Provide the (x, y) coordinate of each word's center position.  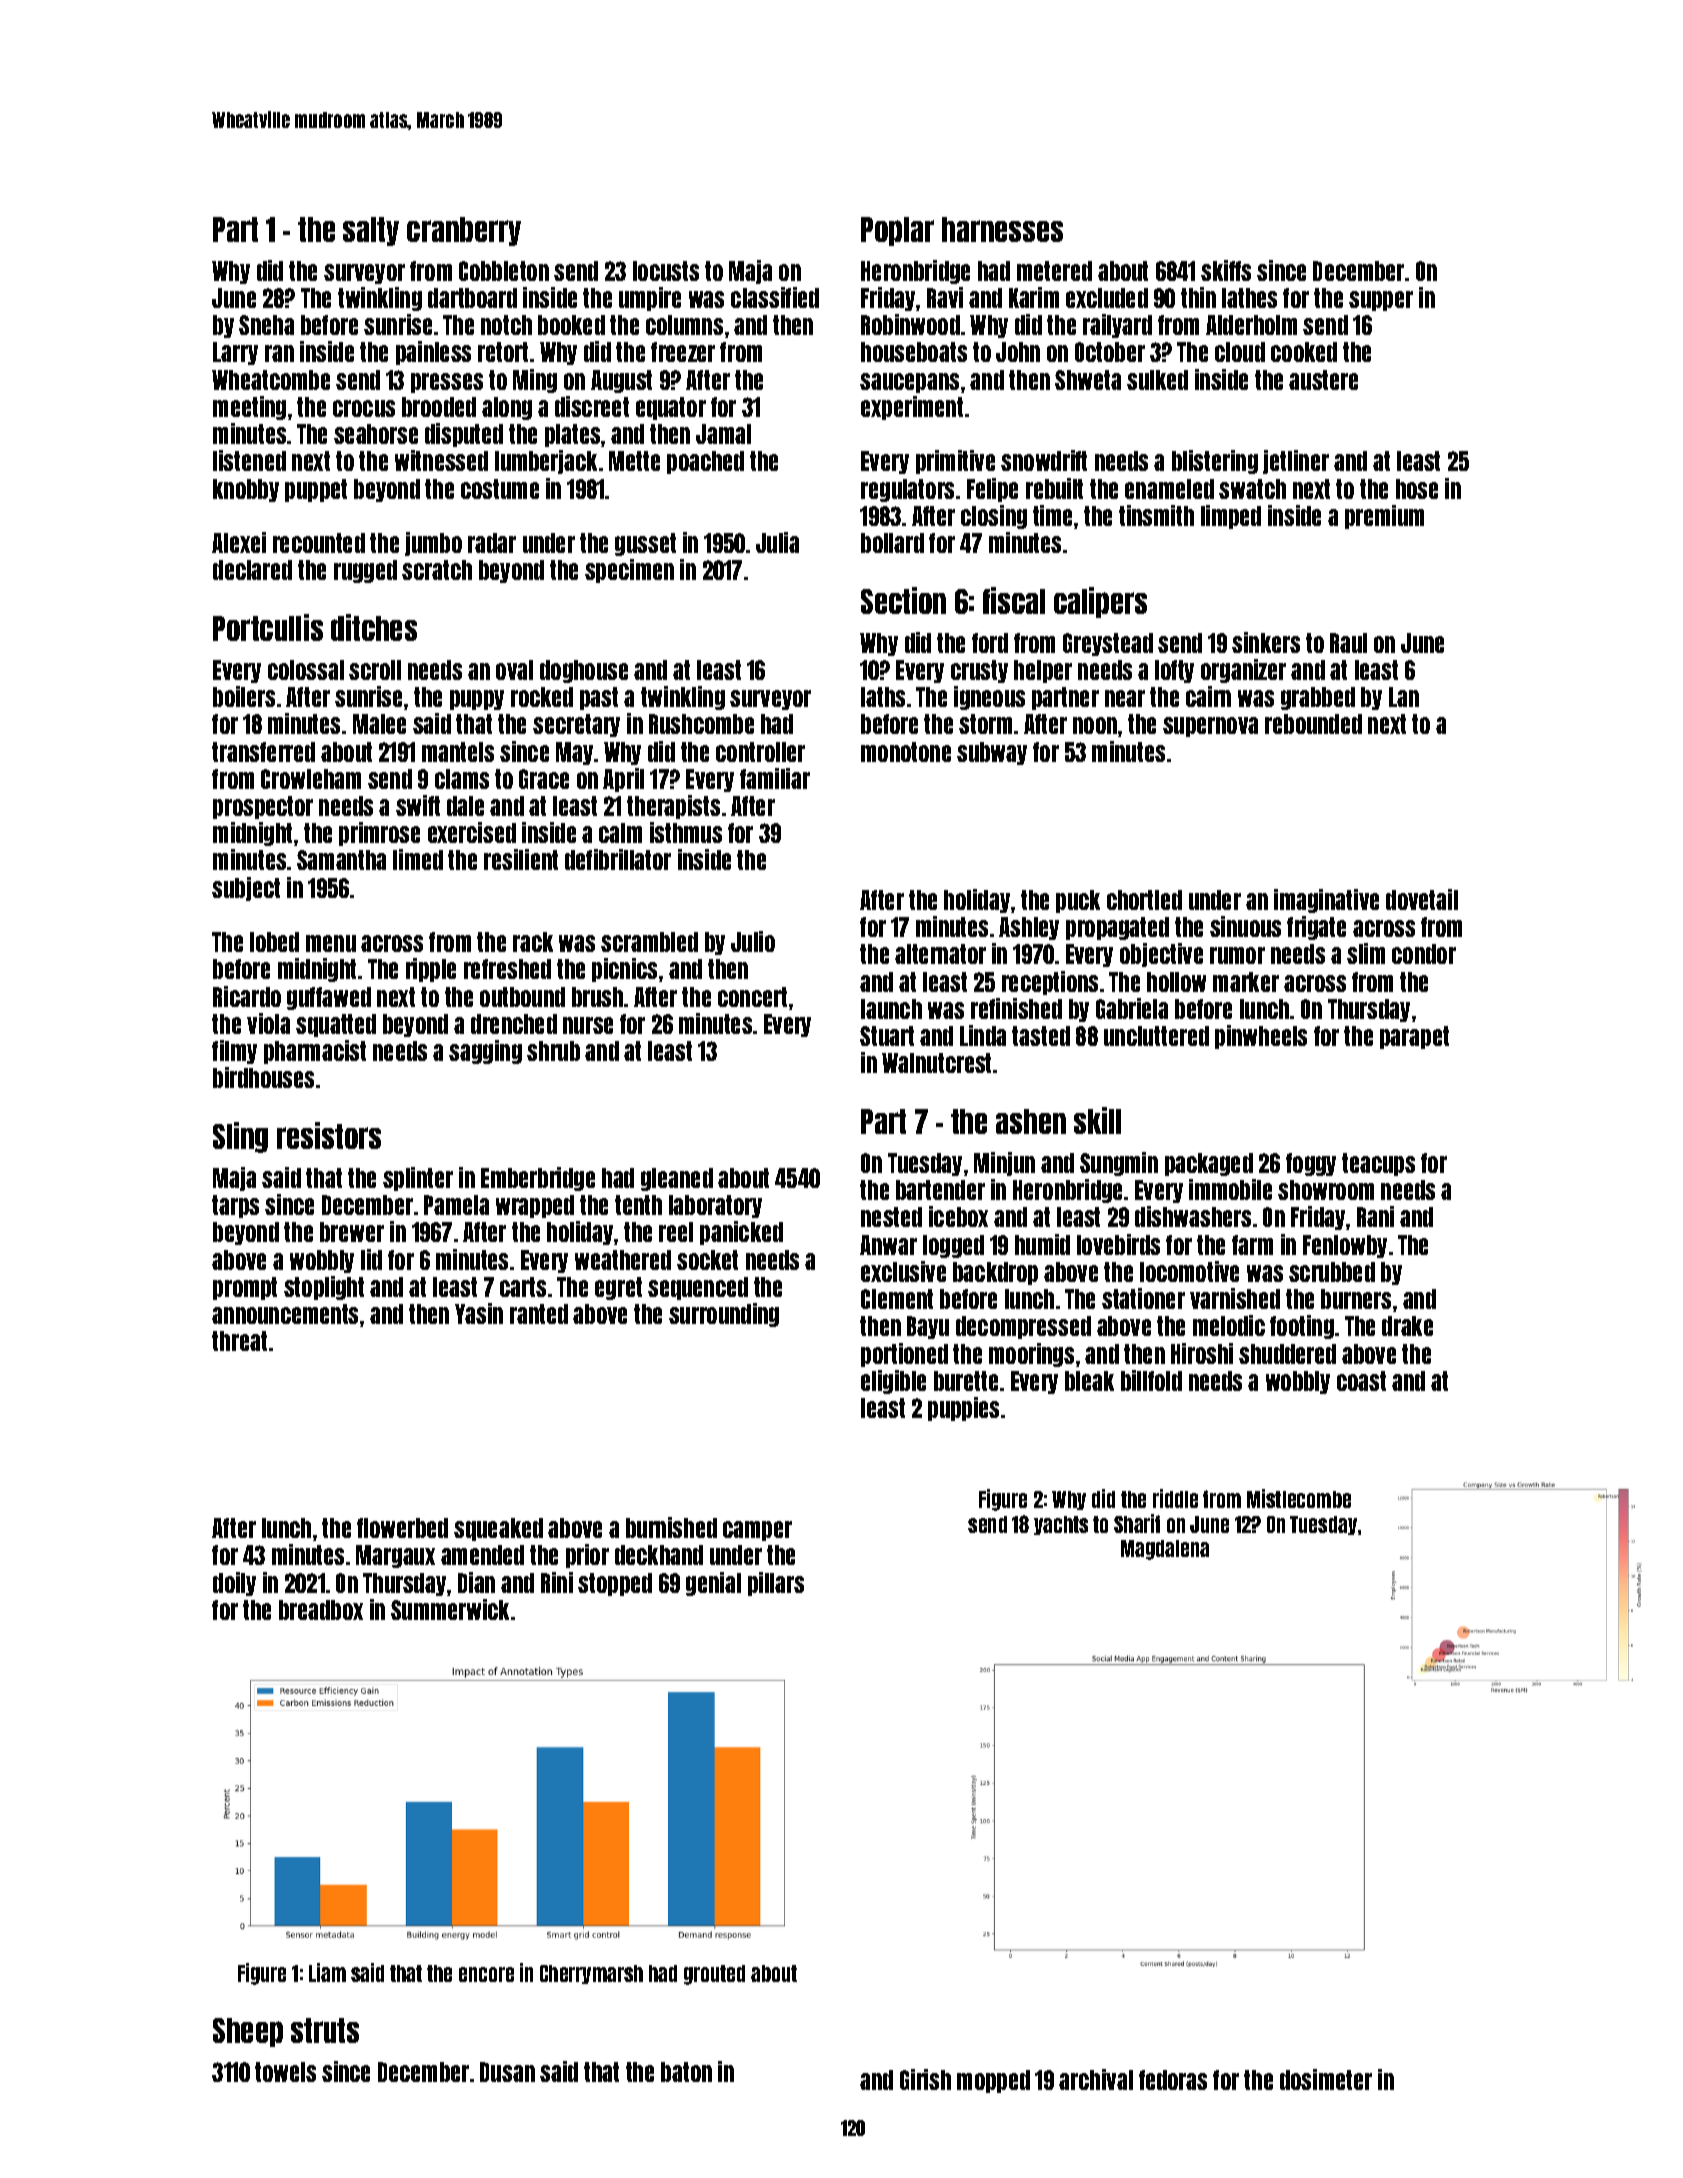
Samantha (341, 860)
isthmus (686, 832)
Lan (1404, 697)
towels (285, 2072)
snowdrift (1044, 460)
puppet (316, 490)
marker (1246, 982)
